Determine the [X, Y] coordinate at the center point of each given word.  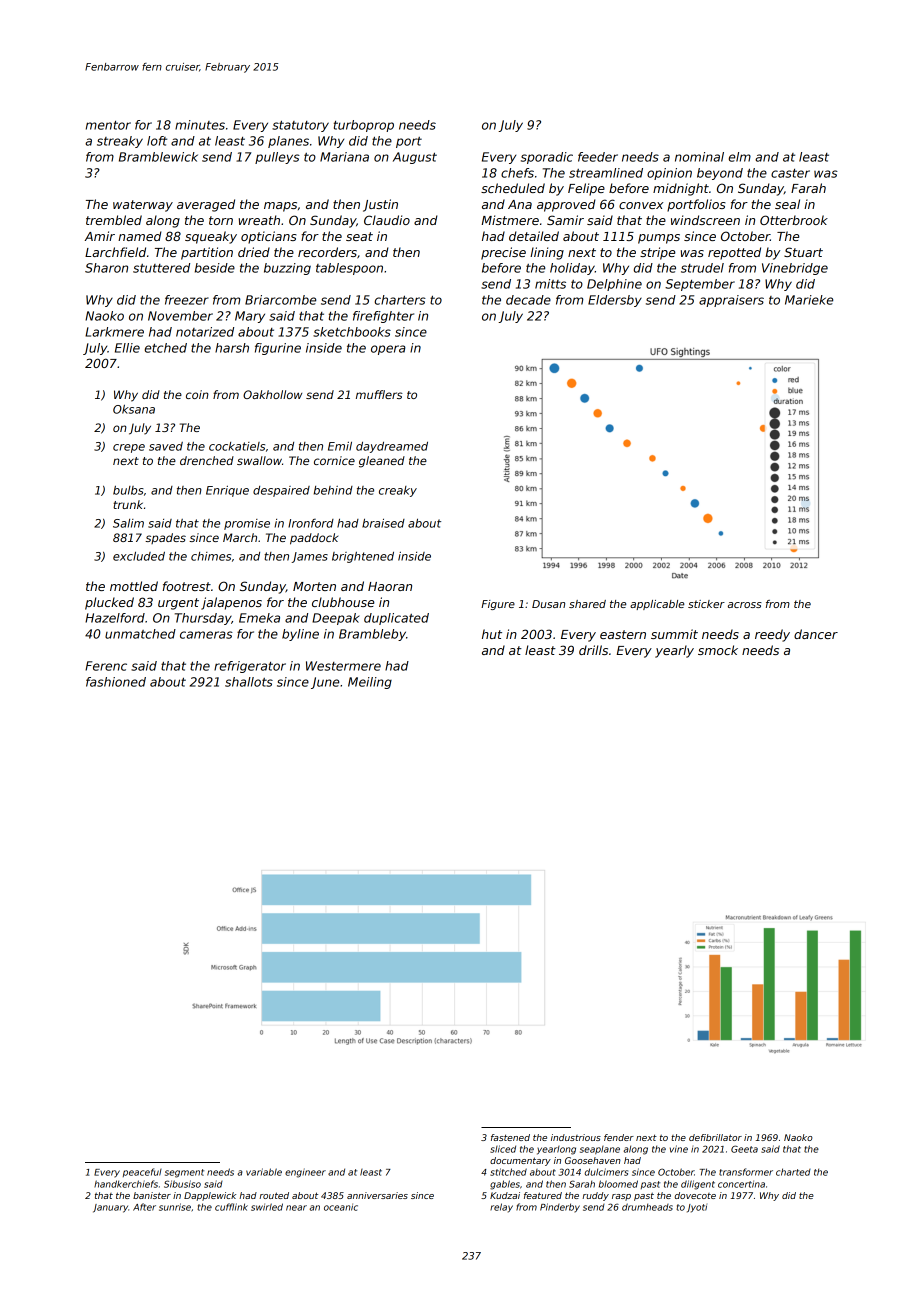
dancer [816, 634]
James [309, 557]
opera [388, 350]
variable [264, 1172]
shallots [249, 682]
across [745, 605]
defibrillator [715, 1137]
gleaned [382, 462]
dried [254, 252]
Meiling [370, 683]
